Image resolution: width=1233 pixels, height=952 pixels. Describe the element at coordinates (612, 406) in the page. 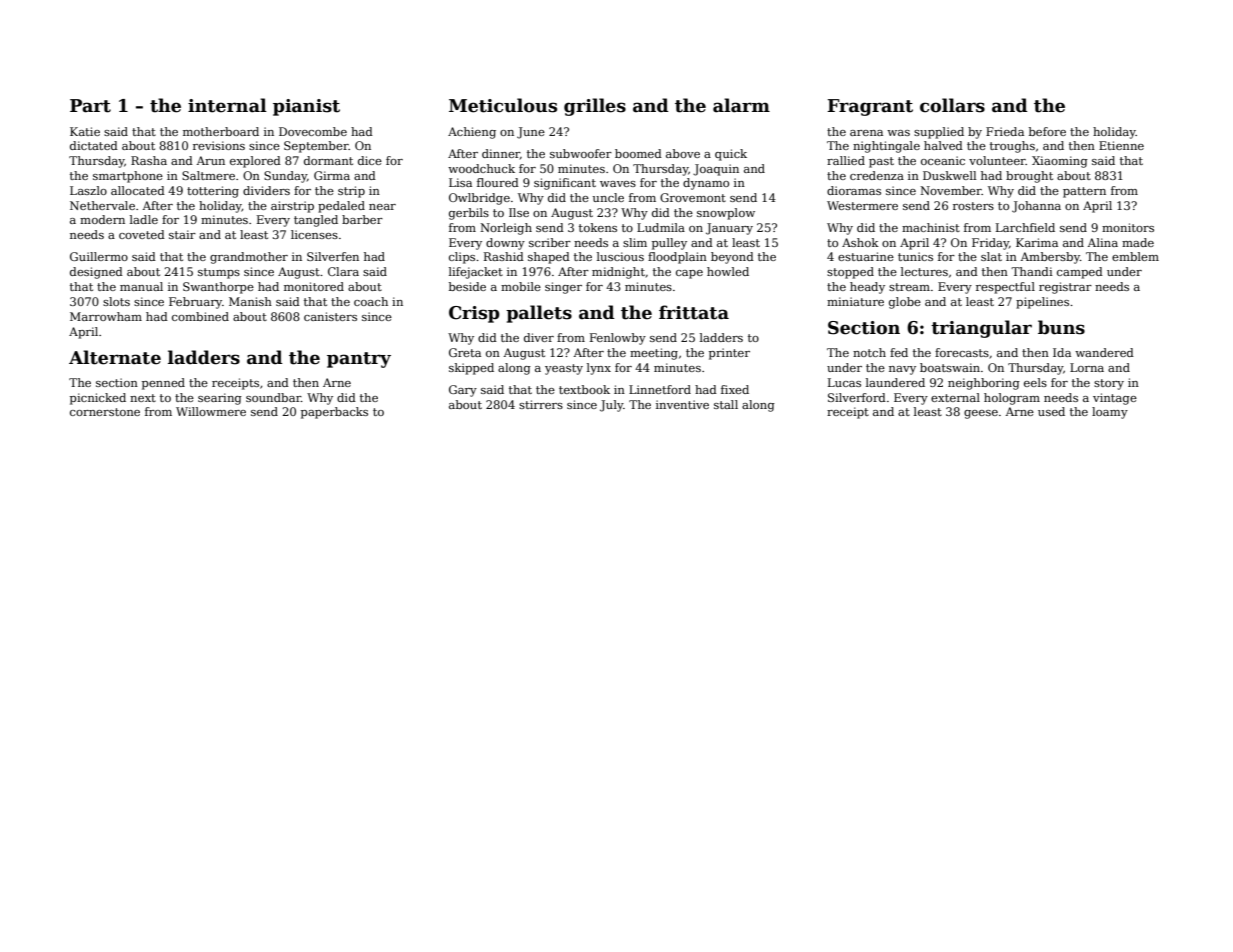

I see `July` at that location.
